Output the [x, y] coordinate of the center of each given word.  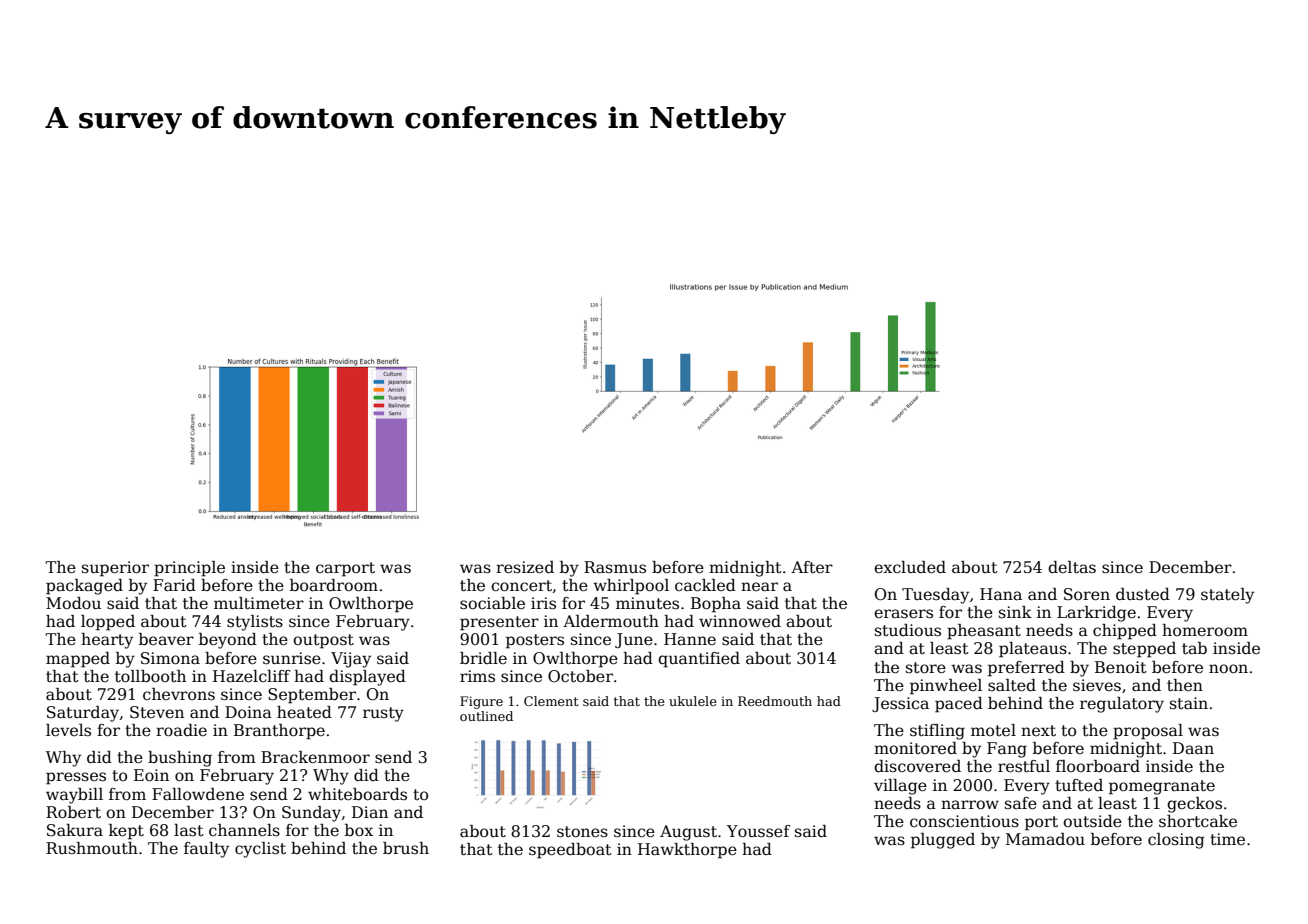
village [900, 787]
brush [406, 848]
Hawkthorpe [687, 851]
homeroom [1205, 630]
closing [1176, 841]
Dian [370, 812]
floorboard [1098, 766]
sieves [1097, 685]
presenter [499, 623]
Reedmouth [775, 701]
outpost [323, 641]
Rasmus [615, 567]
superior [115, 569]
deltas [1072, 567]
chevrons [179, 694]
